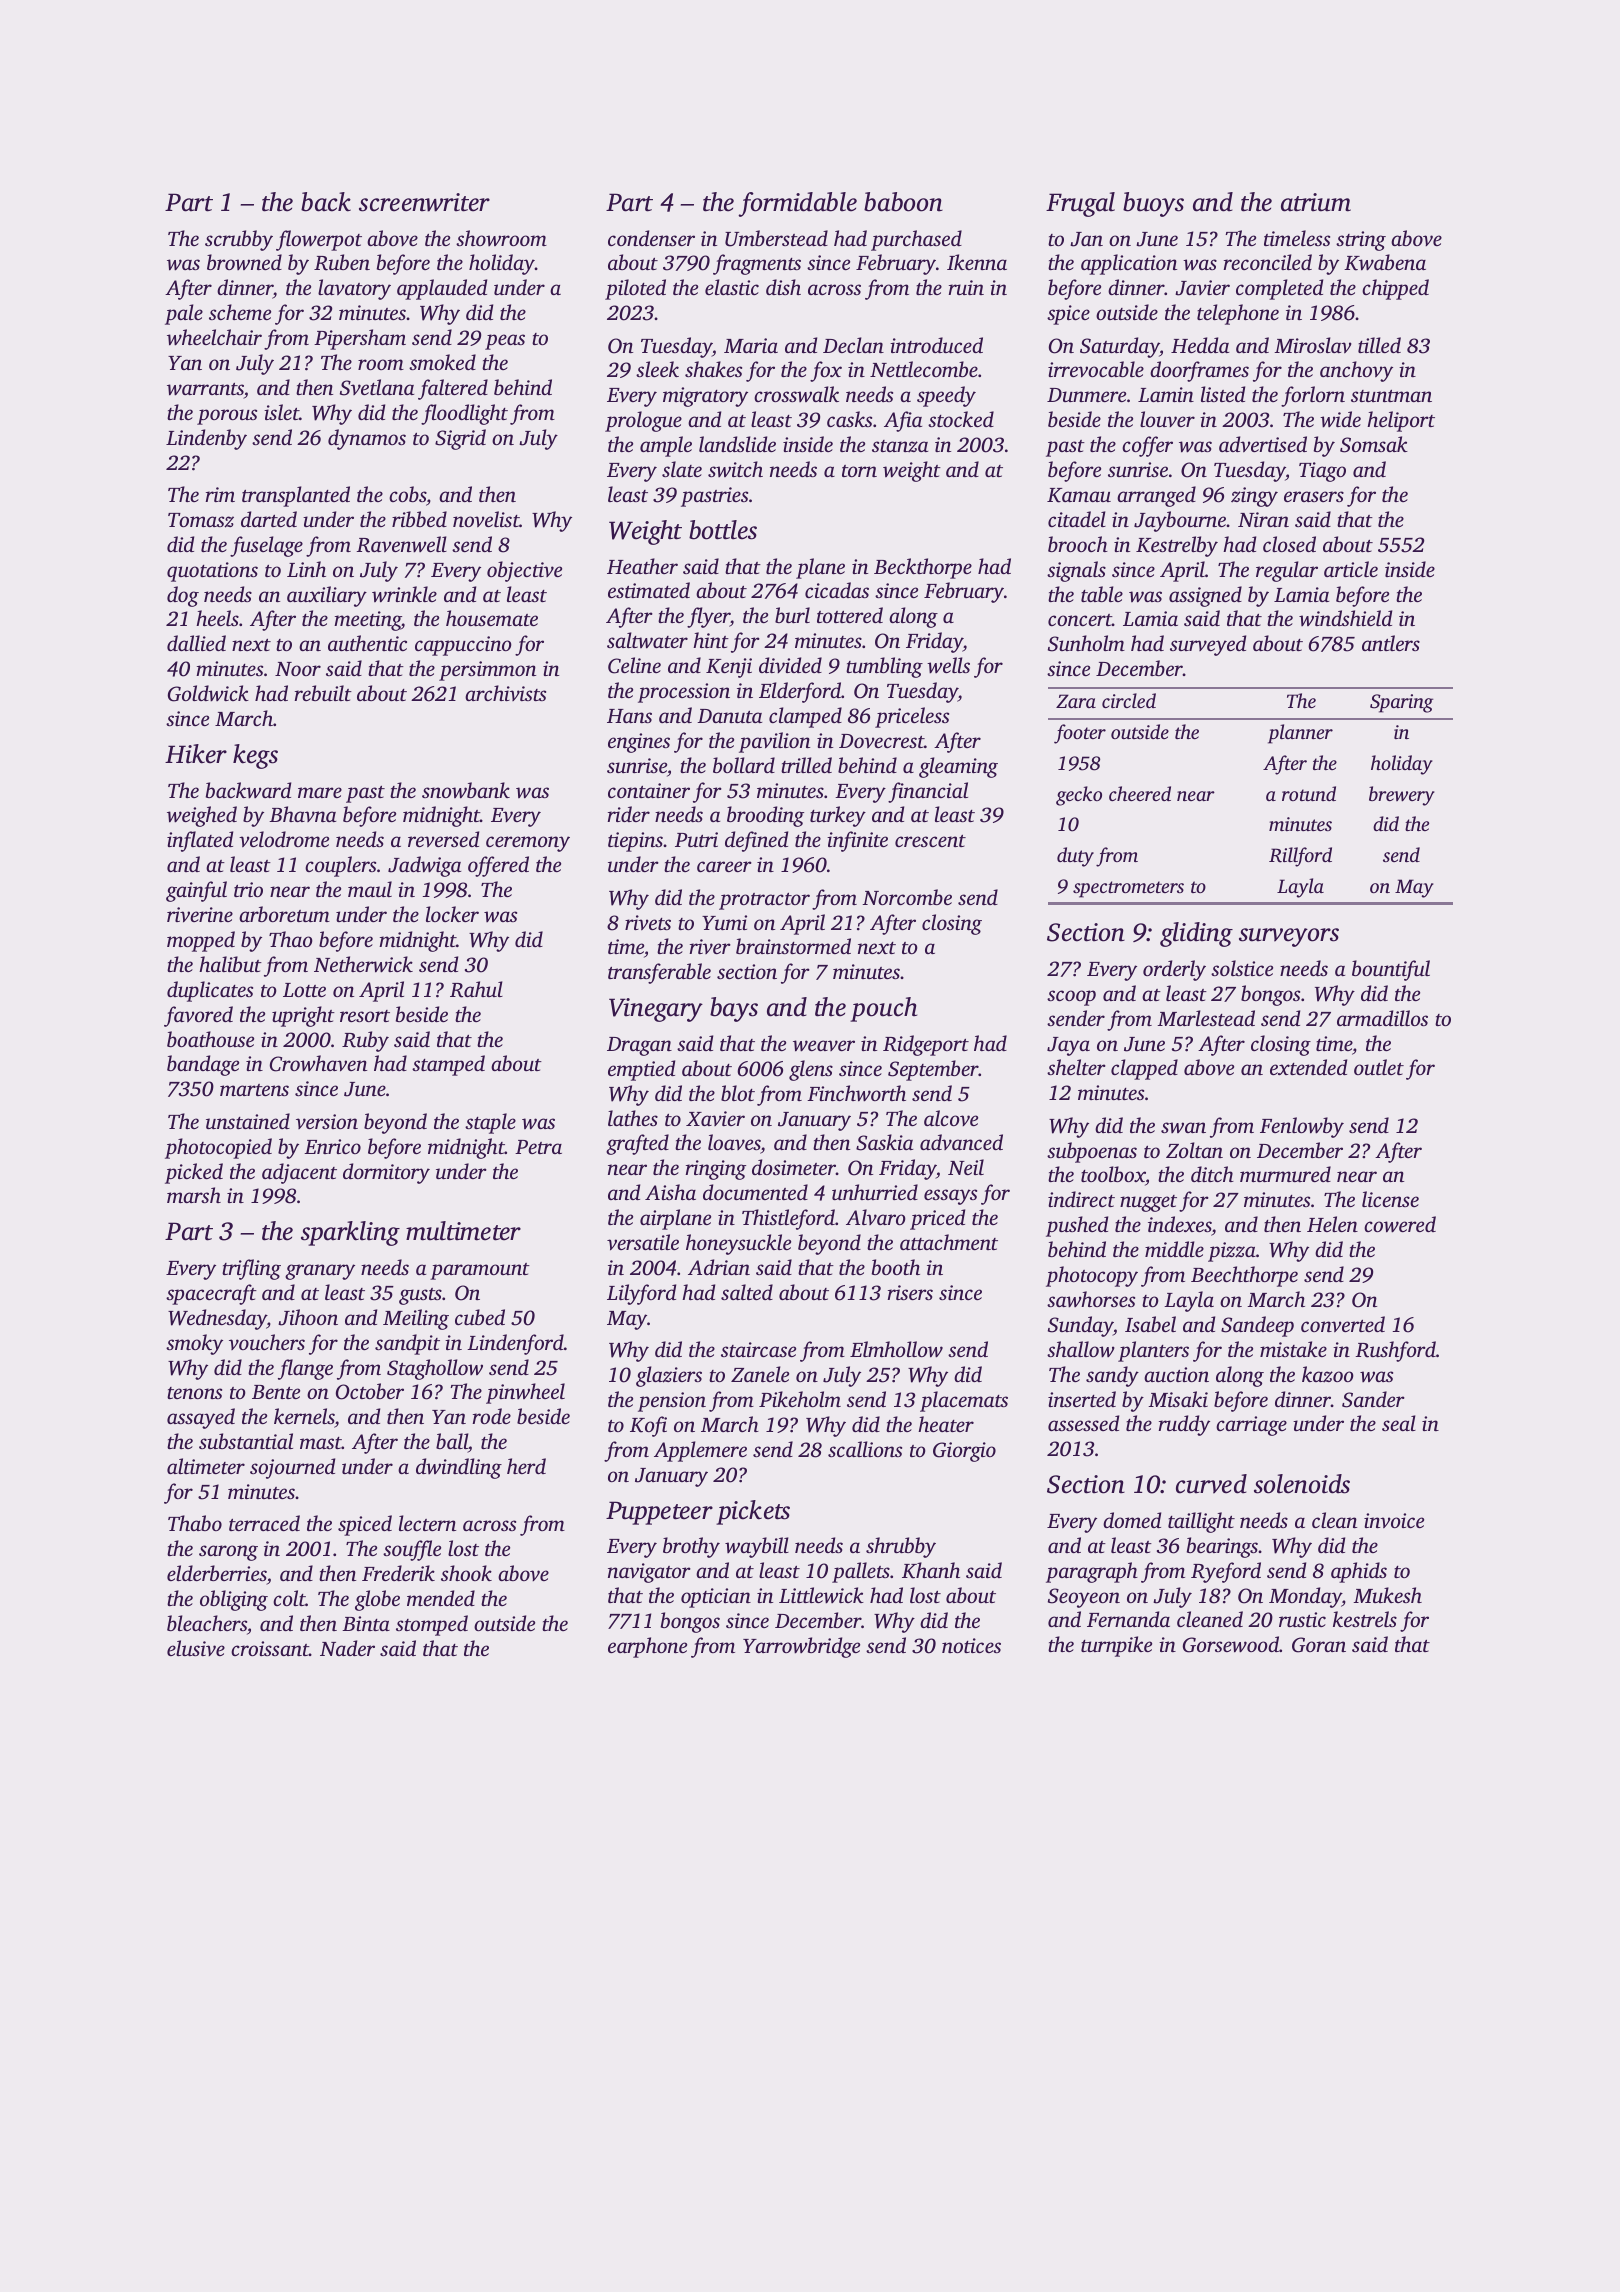 The image size is (1620, 2292). What do you see at coordinates (1081, 1349) in the screenshot?
I see `shallow` at bounding box center [1081, 1349].
